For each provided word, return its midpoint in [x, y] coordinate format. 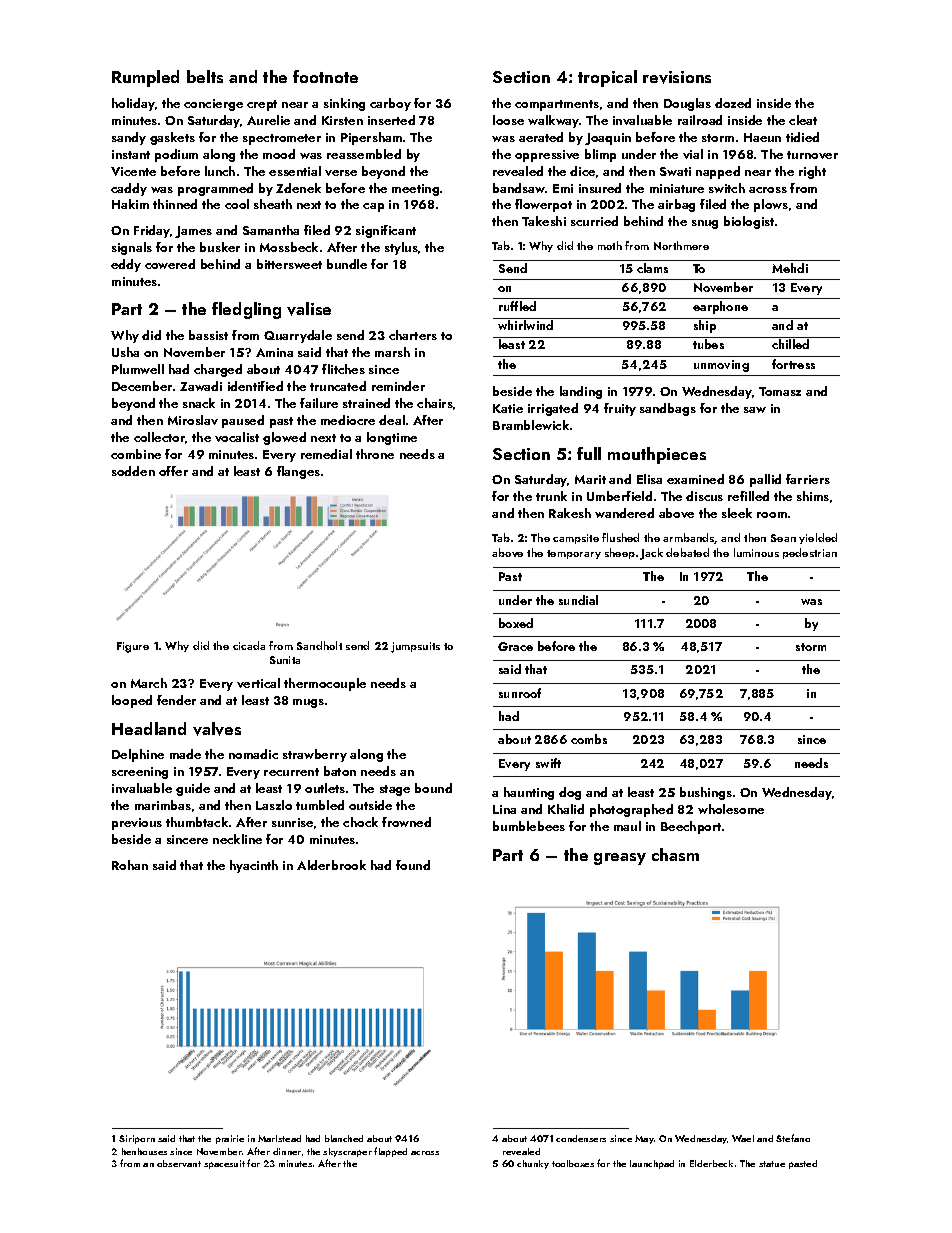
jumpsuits [415, 647]
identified [255, 386]
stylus [401, 248]
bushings [706, 793]
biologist [749, 222]
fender [176, 700]
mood [279, 154]
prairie [230, 1139]
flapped [390, 1152]
